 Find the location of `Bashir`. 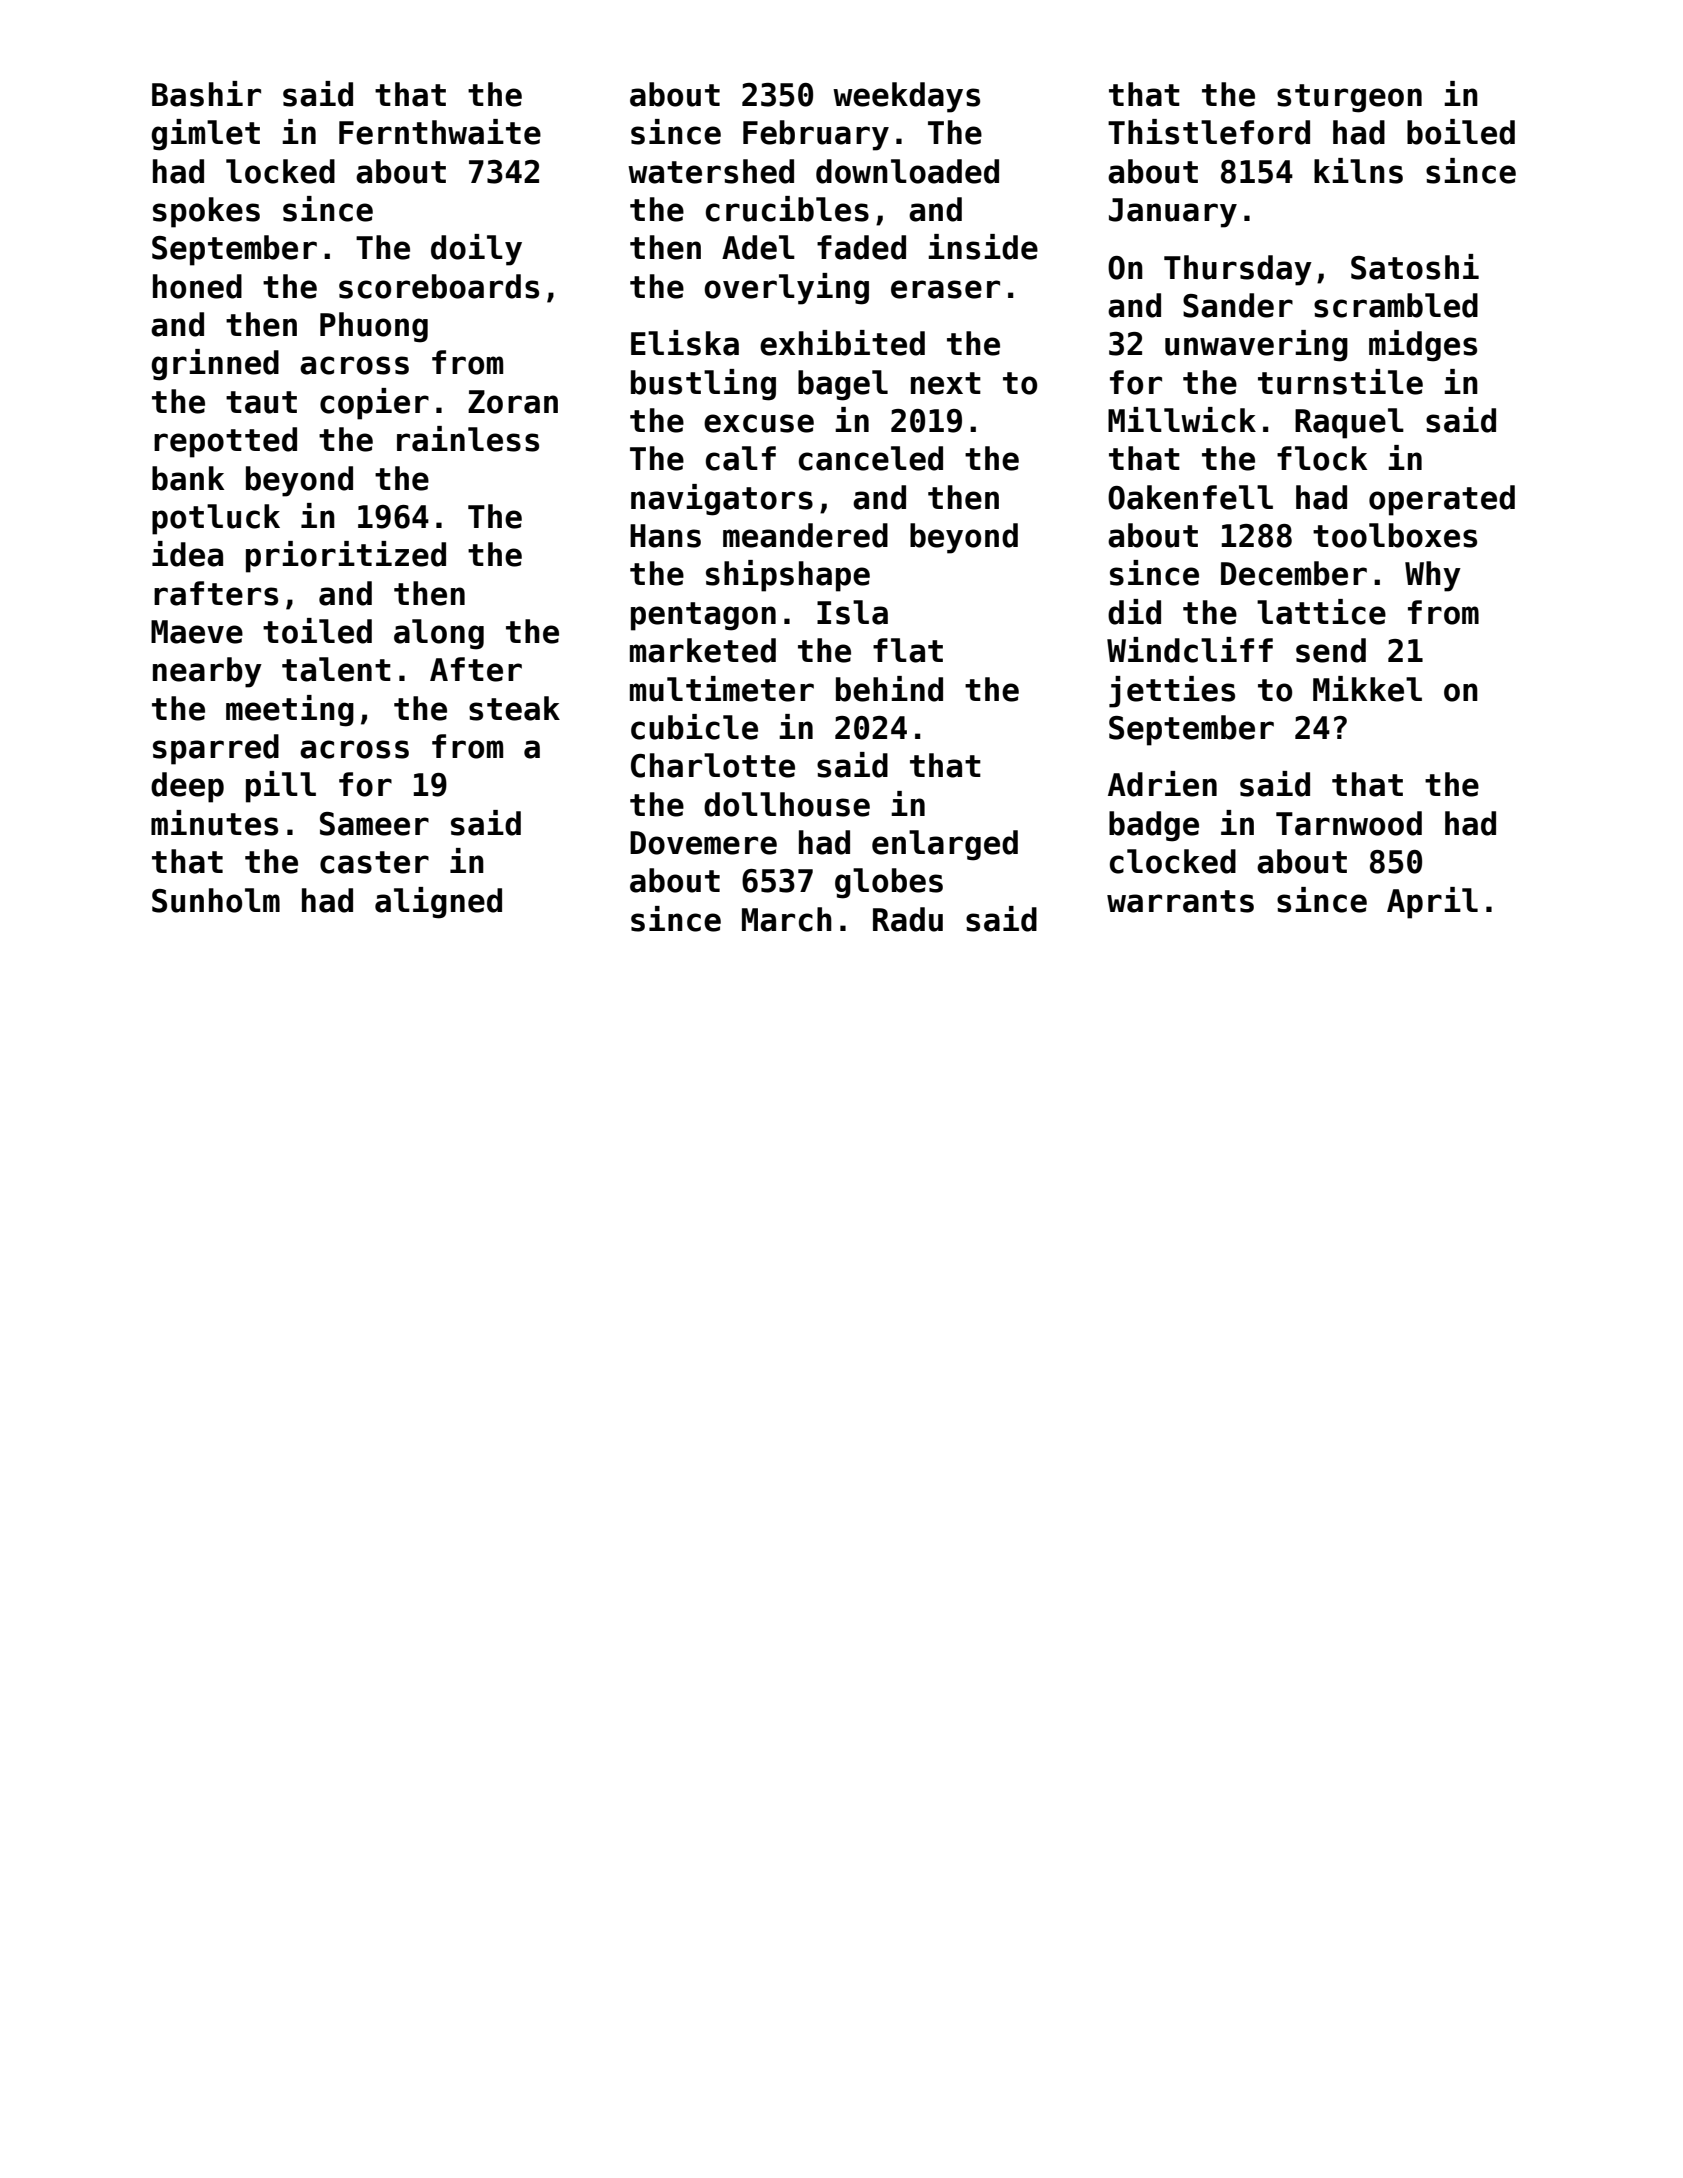

Bashir is located at coordinates (206, 94).
